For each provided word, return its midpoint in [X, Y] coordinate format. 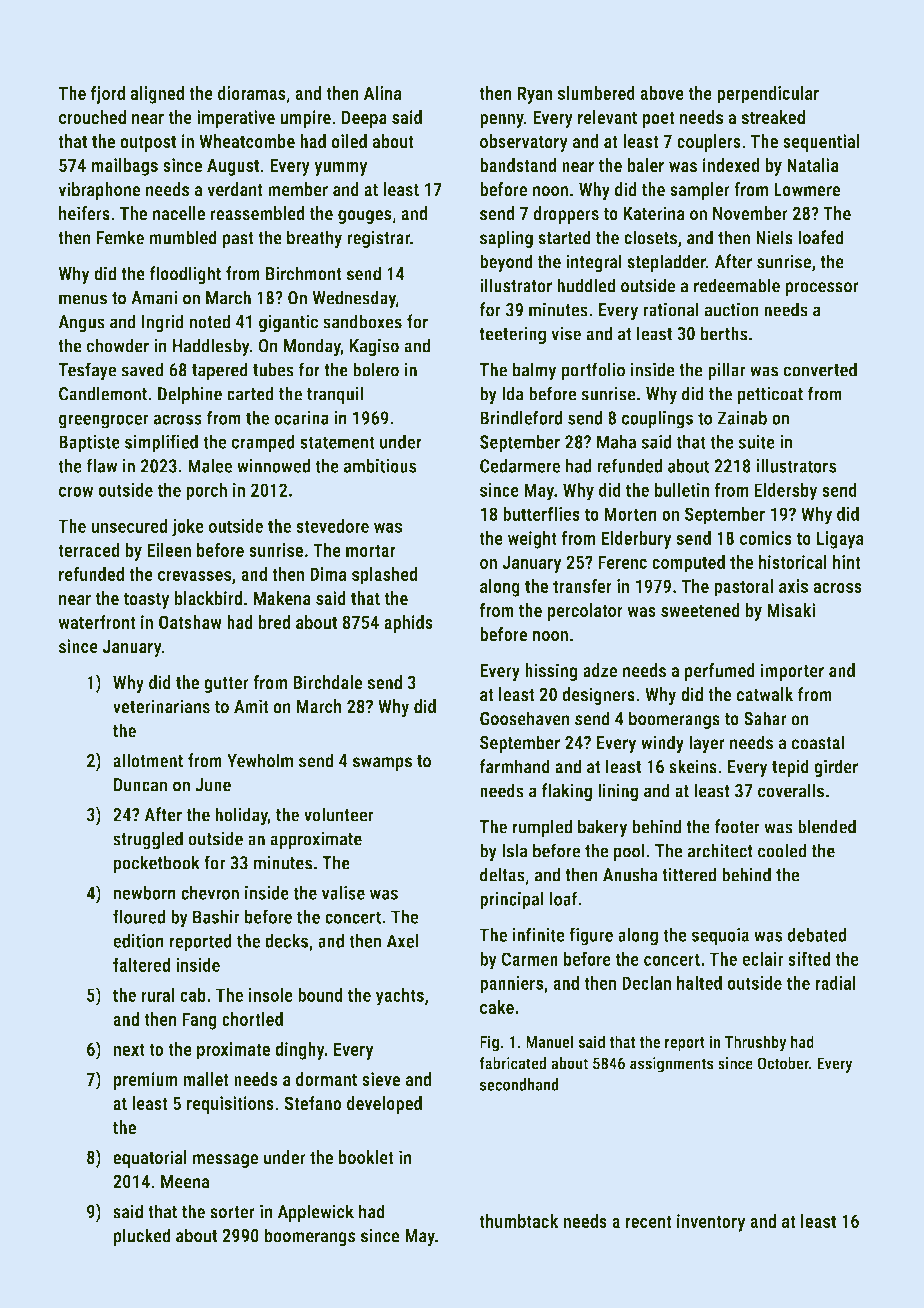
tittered [689, 874]
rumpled [542, 828]
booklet [366, 1157]
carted [250, 393]
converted [820, 369]
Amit [251, 706]
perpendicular [768, 95]
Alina [383, 93]
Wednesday [354, 299]
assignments [672, 1065]
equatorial [150, 1159]
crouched [92, 117]
